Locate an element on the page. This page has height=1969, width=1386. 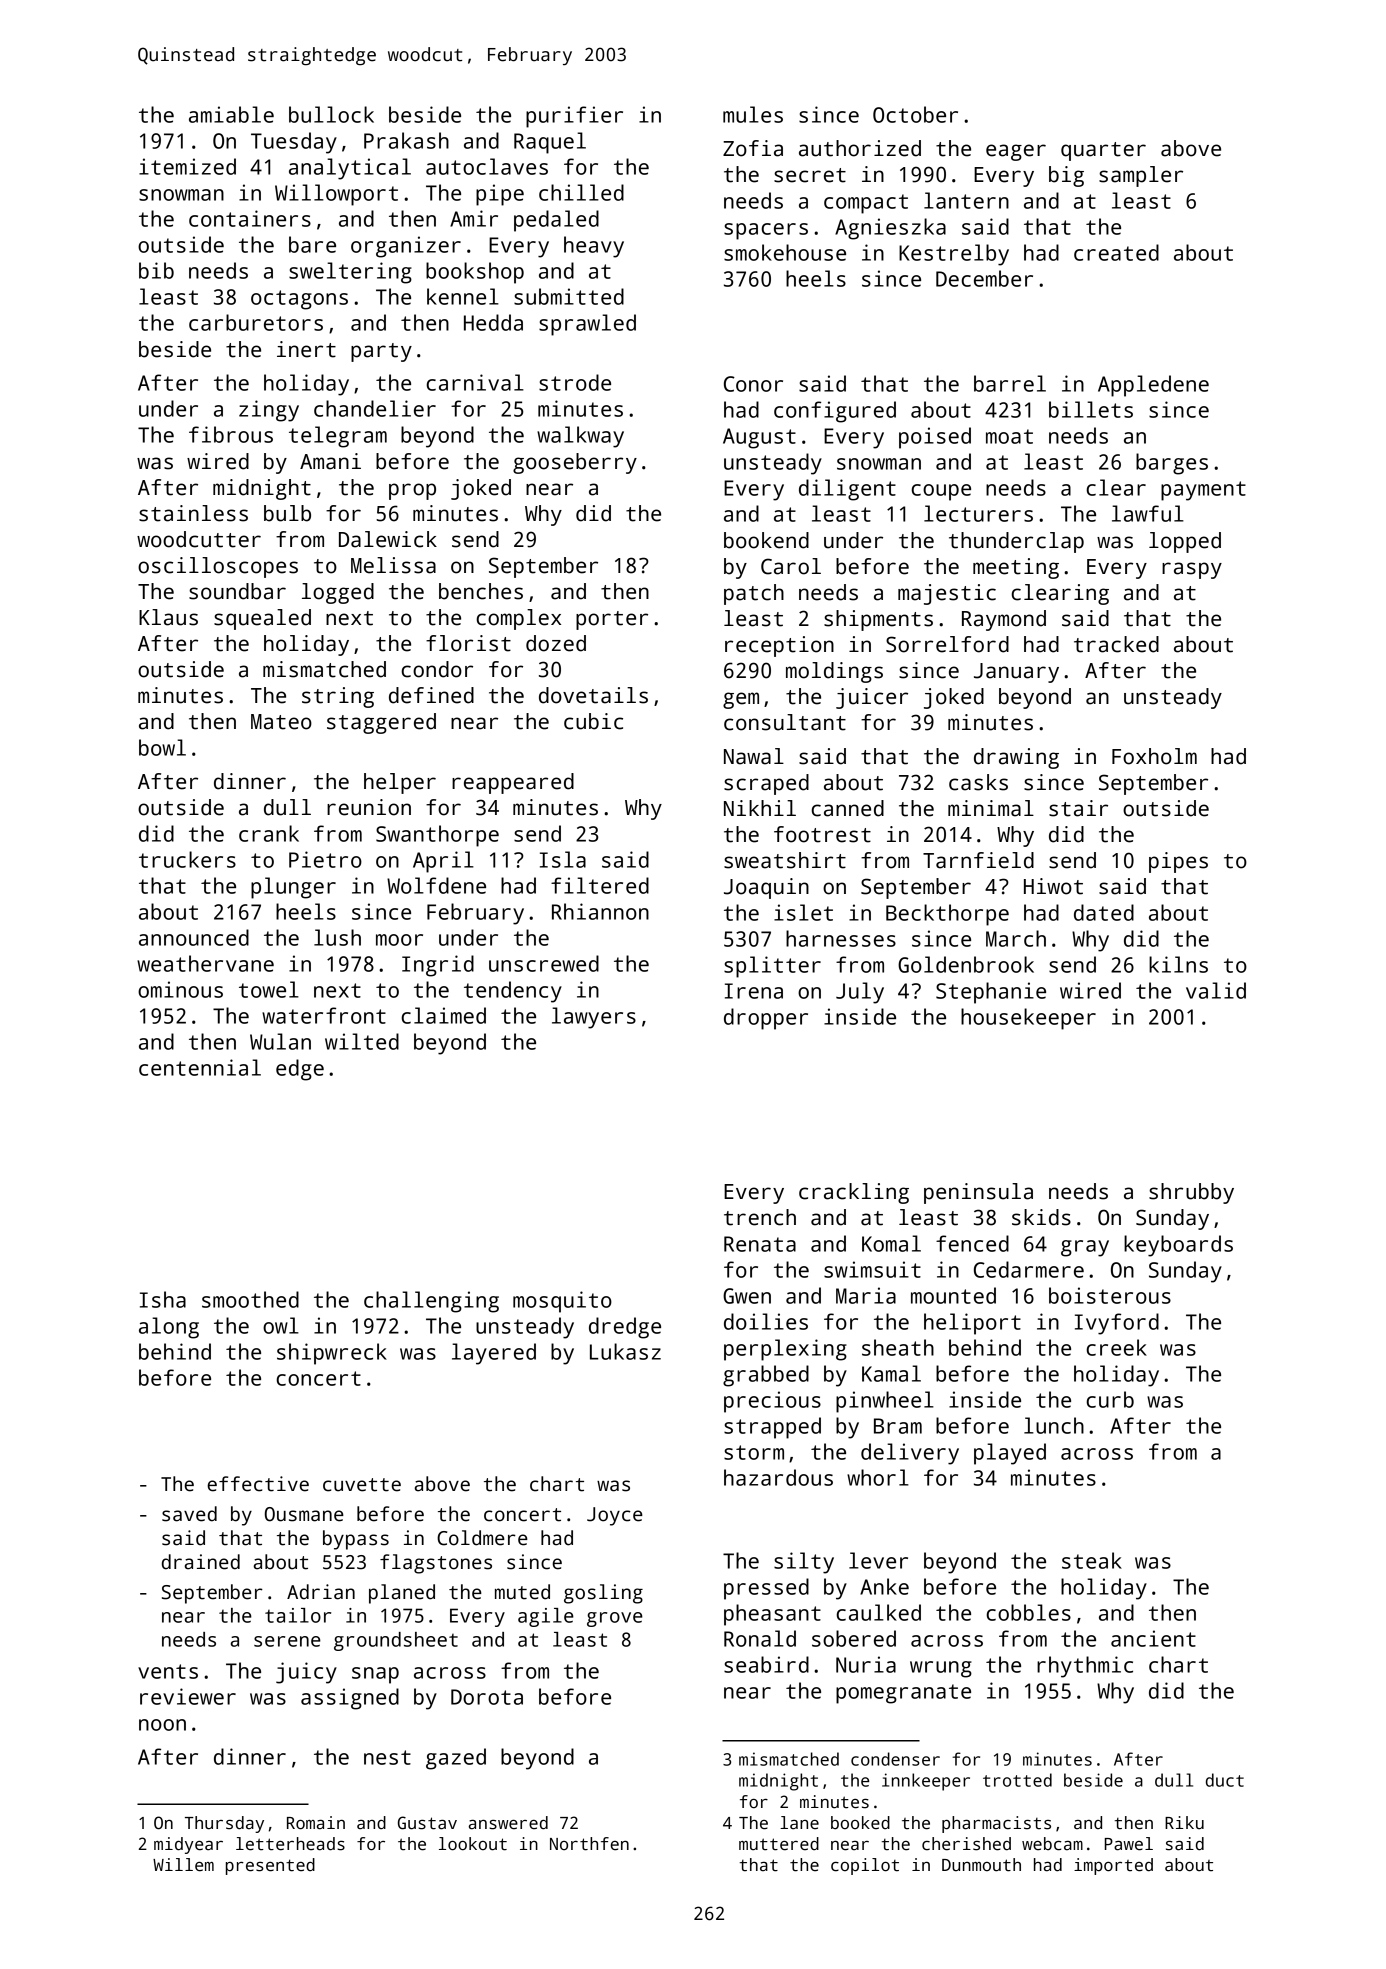
quarter is located at coordinates (1103, 151).
